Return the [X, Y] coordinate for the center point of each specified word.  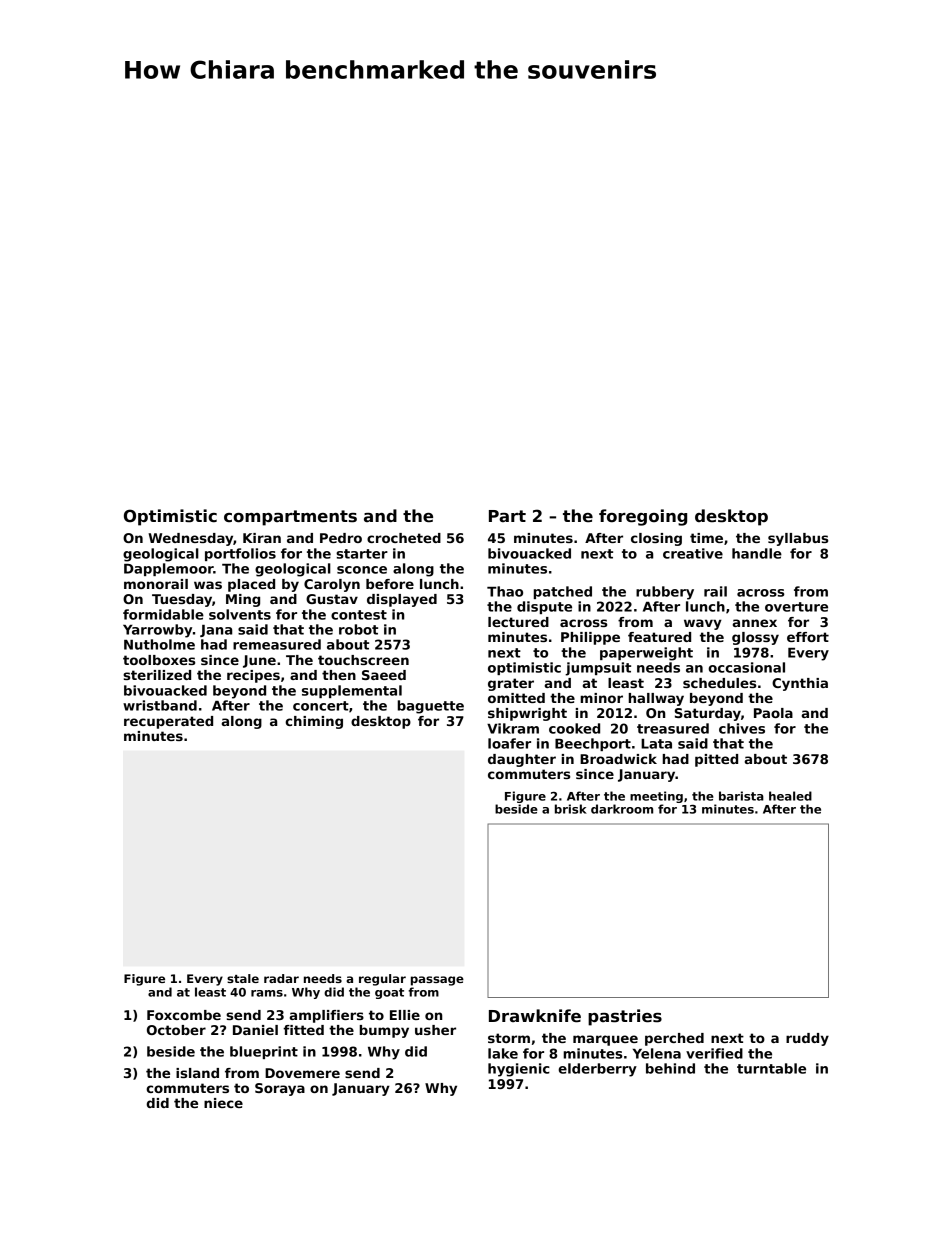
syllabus [798, 539]
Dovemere [302, 1073]
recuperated [168, 722]
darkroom [622, 809]
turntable [771, 1068]
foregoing [643, 517]
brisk [571, 809]
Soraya [280, 1089]
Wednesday [190, 539]
